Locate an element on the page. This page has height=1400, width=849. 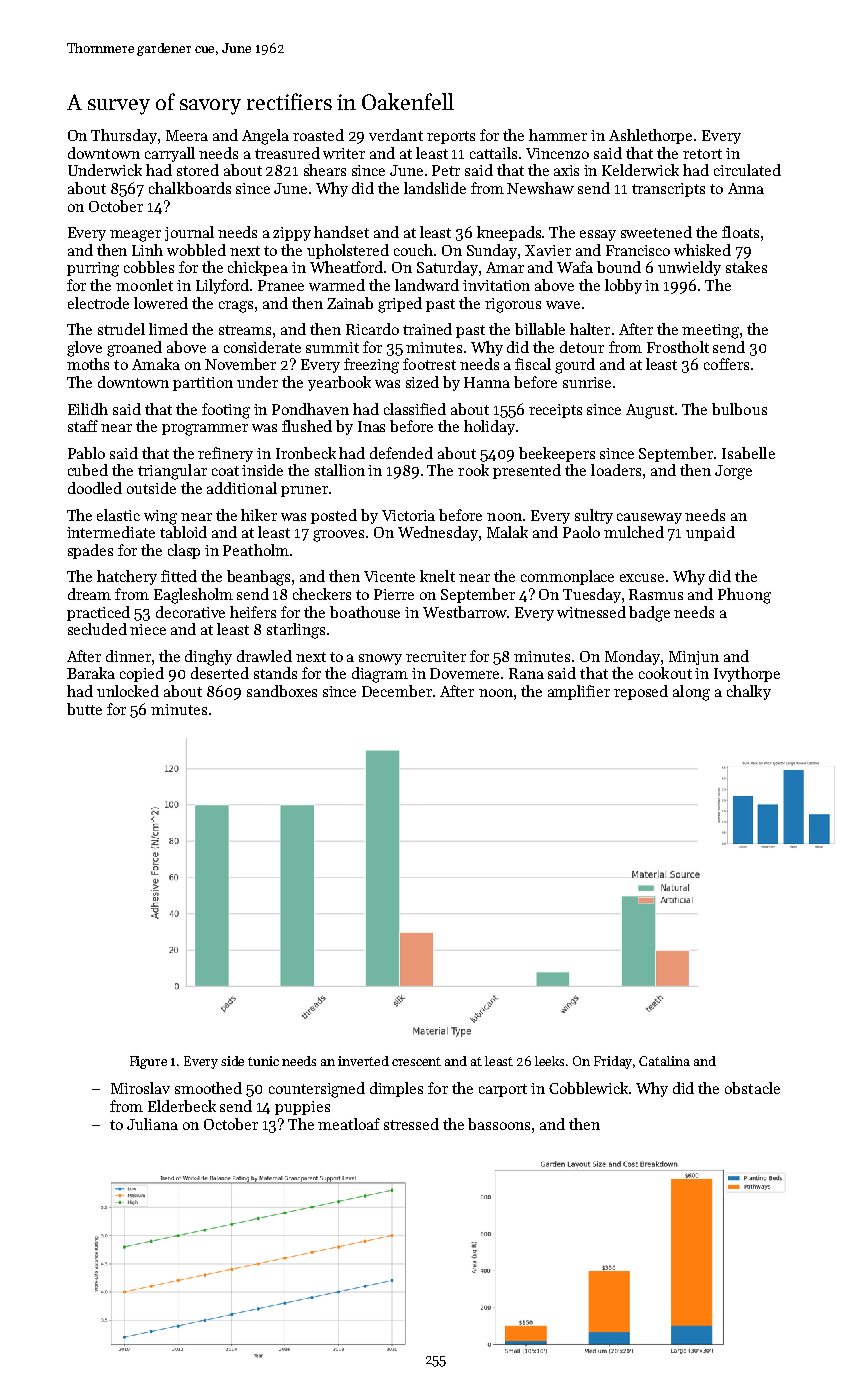
verdant is located at coordinates (396, 135).
